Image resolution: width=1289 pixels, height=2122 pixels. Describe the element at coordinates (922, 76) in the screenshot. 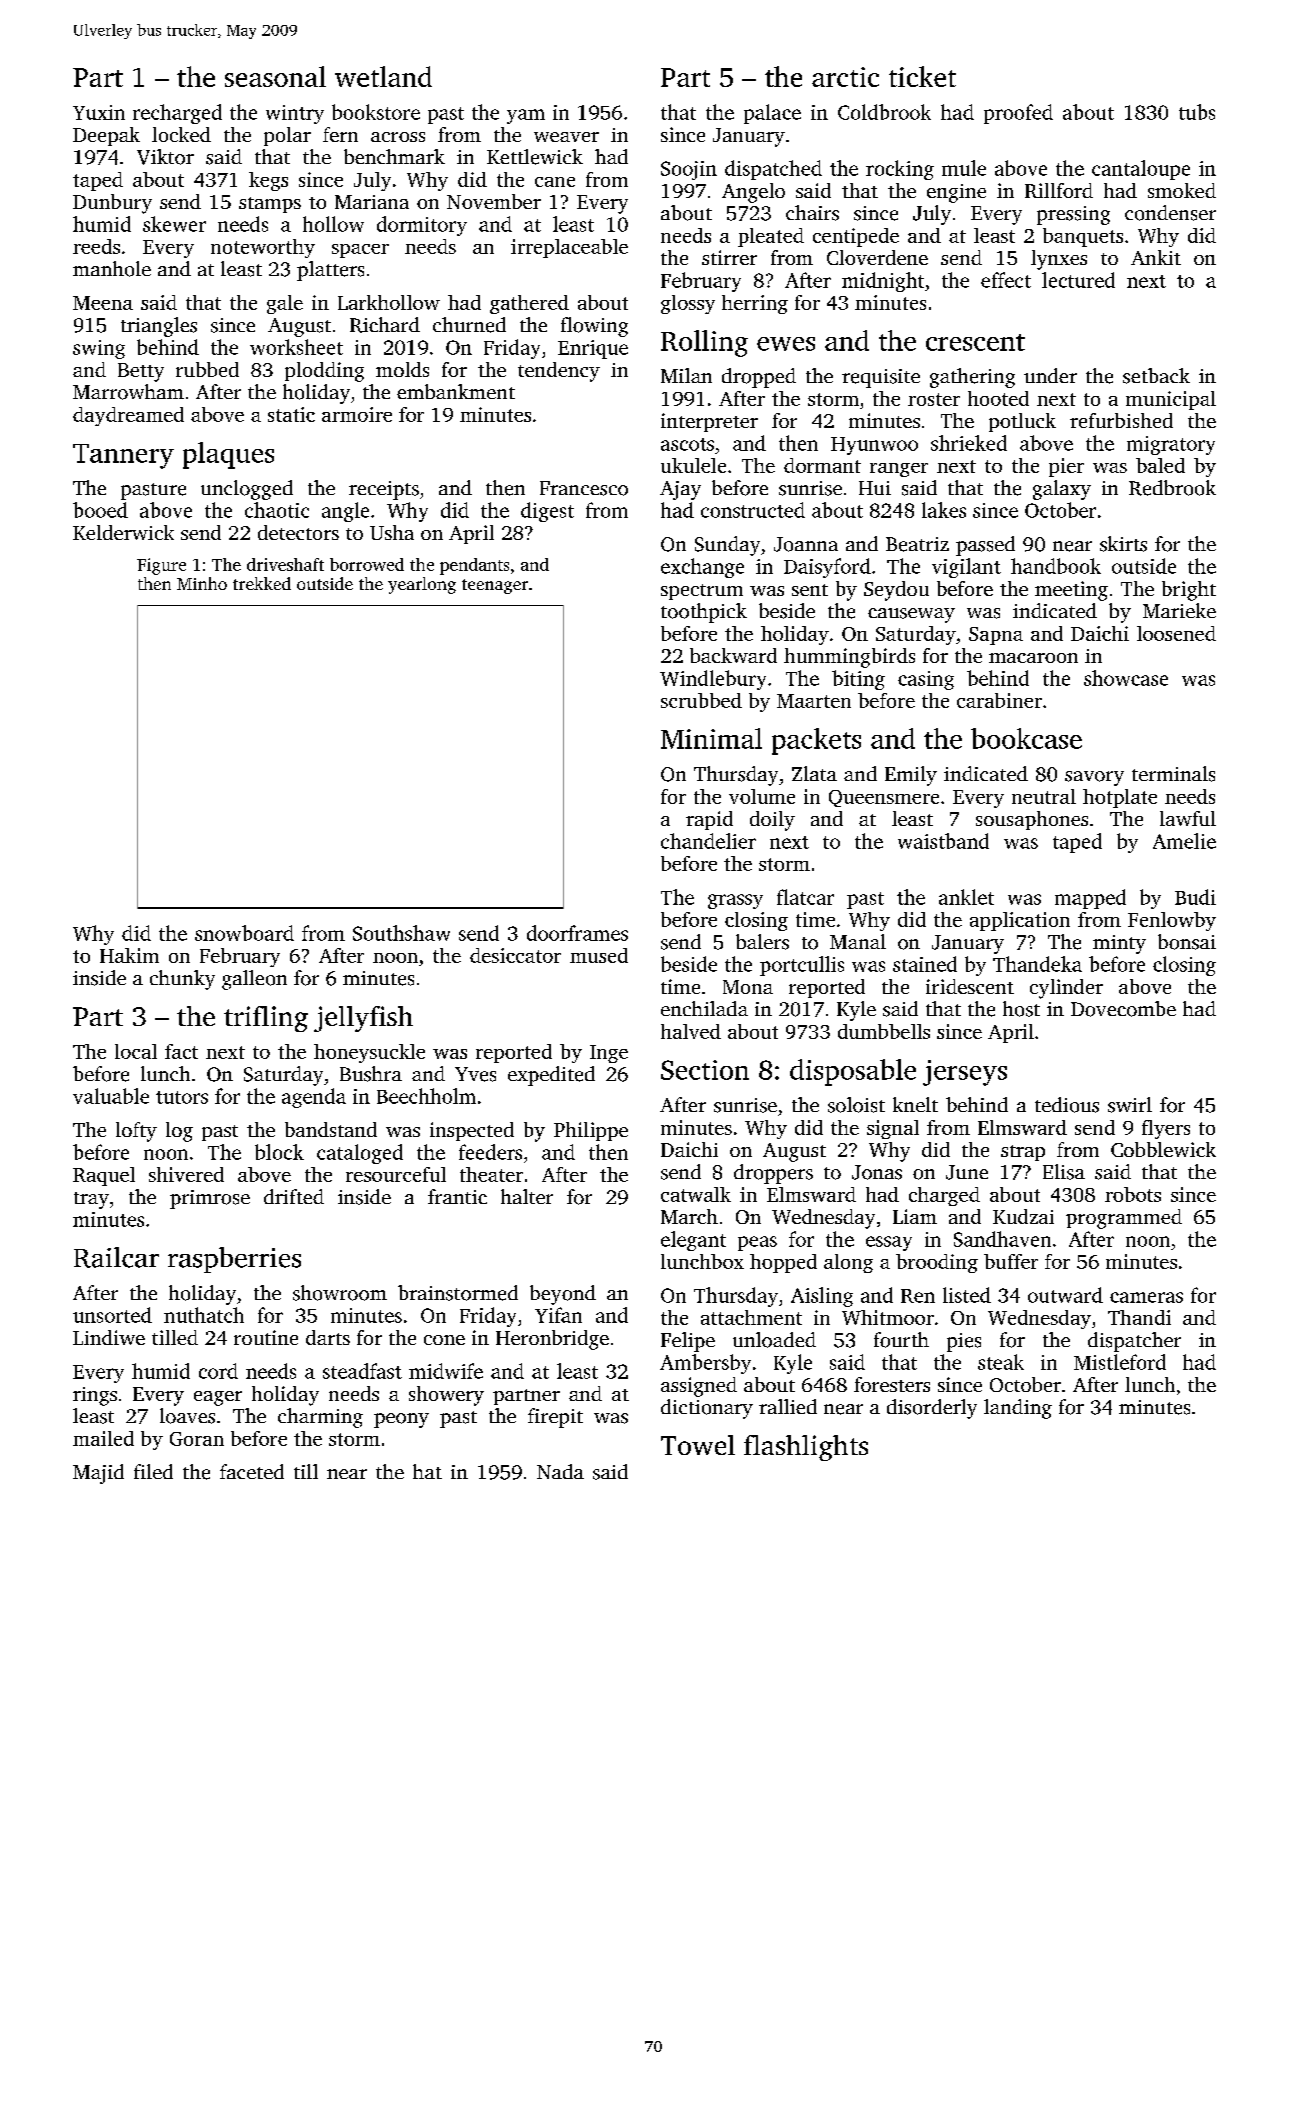

I see `ticket` at that location.
